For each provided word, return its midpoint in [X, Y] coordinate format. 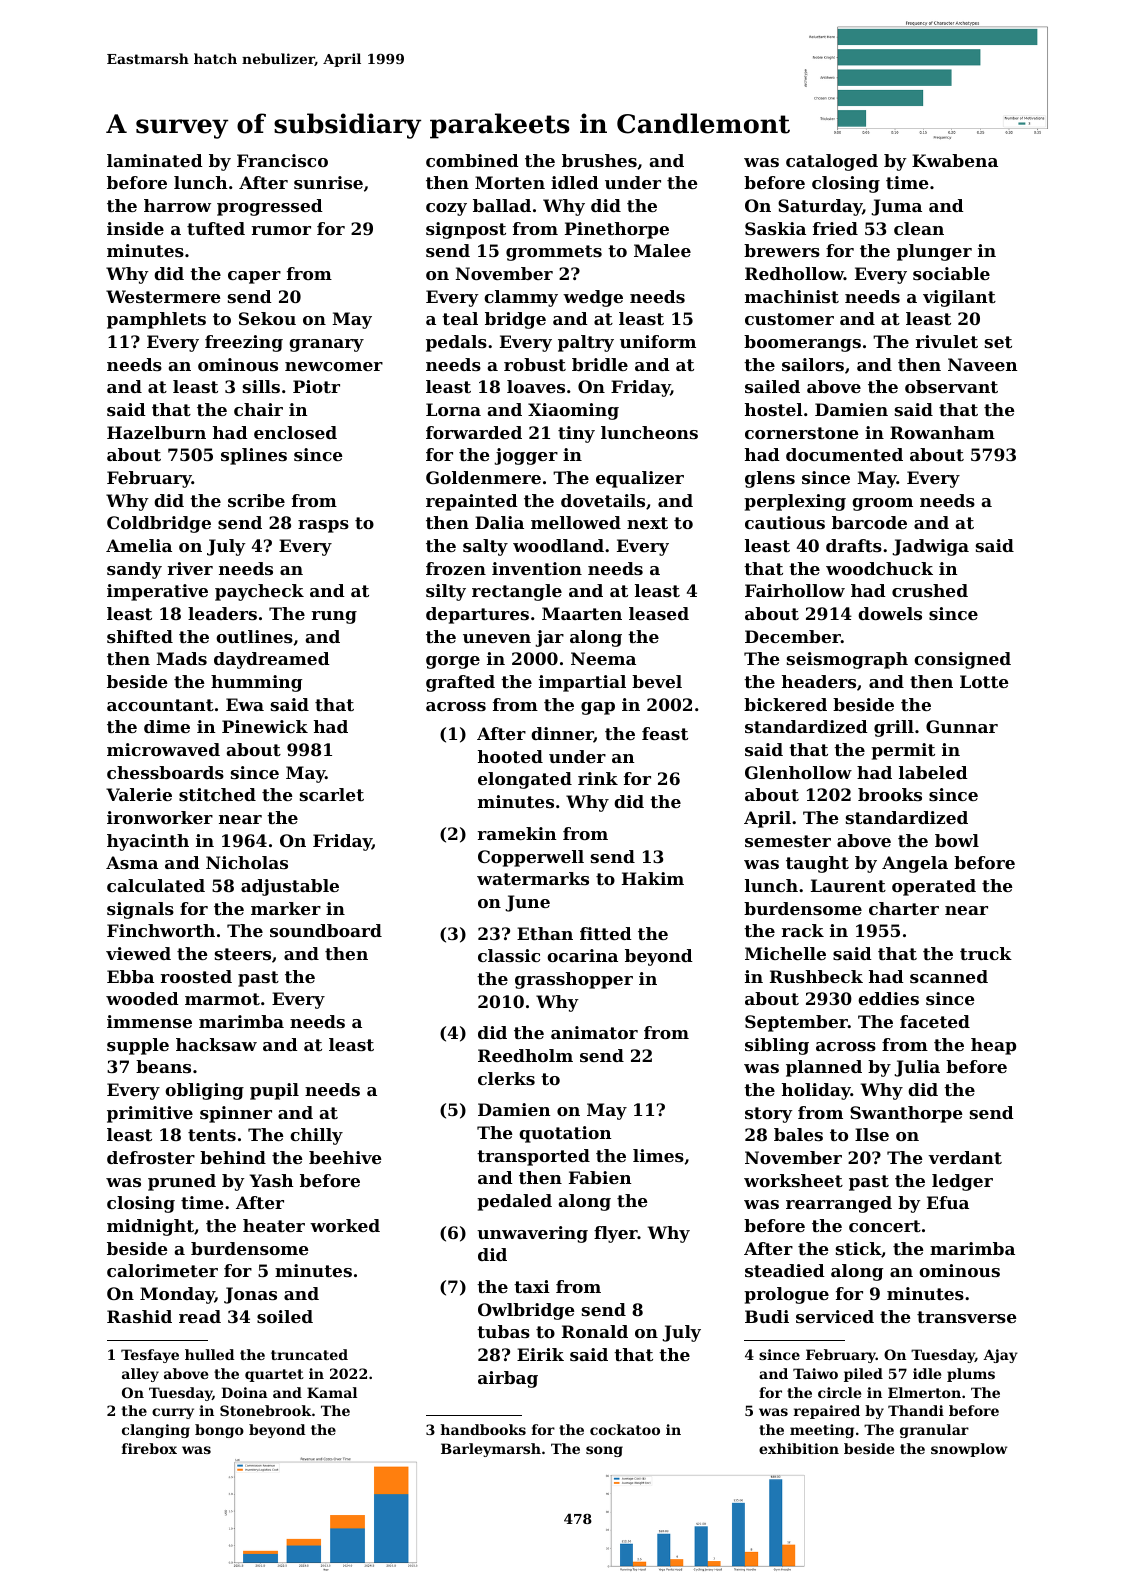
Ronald [595, 1331]
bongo [219, 1431]
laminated [155, 160]
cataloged [832, 162]
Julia [917, 1068]
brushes [599, 160]
